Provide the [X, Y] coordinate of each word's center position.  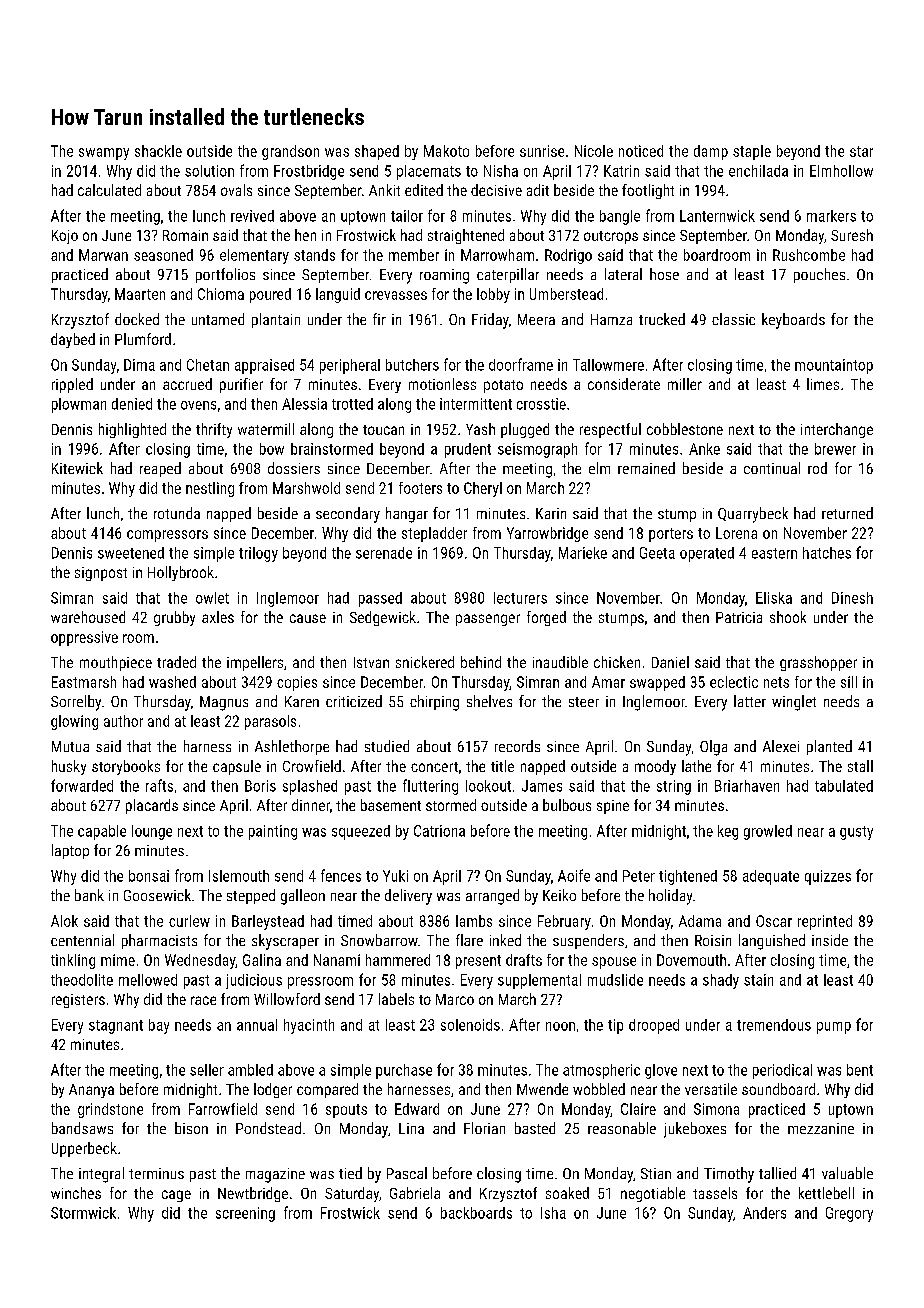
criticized [354, 701]
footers [420, 488]
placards [152, 806]
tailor [407, 216]
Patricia [739, 617]
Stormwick [83, 1213]
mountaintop [834, 366]
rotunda [177, 513]
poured [270, 295]
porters [671, 535]
